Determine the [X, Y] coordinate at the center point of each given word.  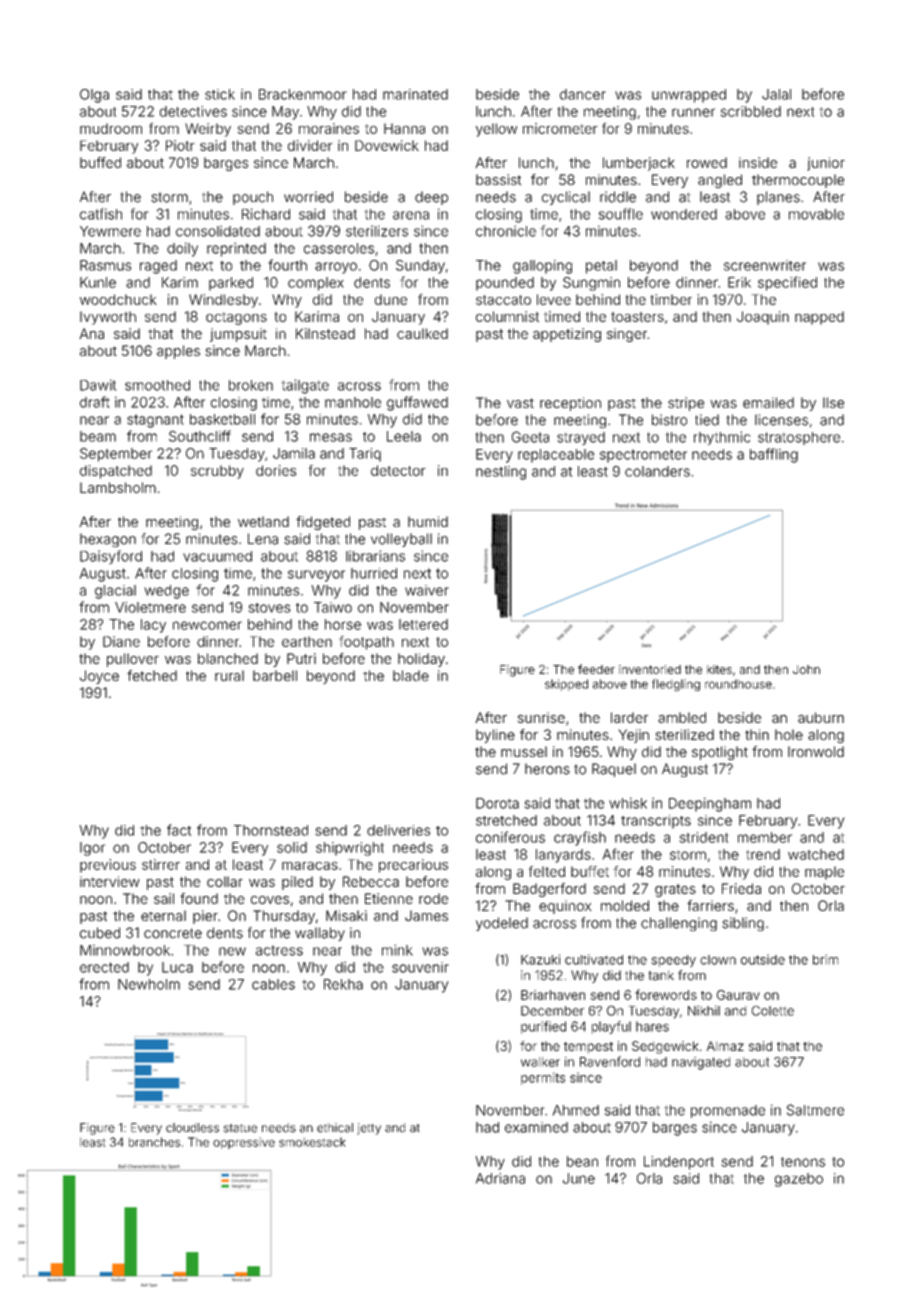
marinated [415, 94]
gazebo [799, 1180]
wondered [684, 214]
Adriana [500, 1178]
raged [158, 267]
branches [154, 1142]
